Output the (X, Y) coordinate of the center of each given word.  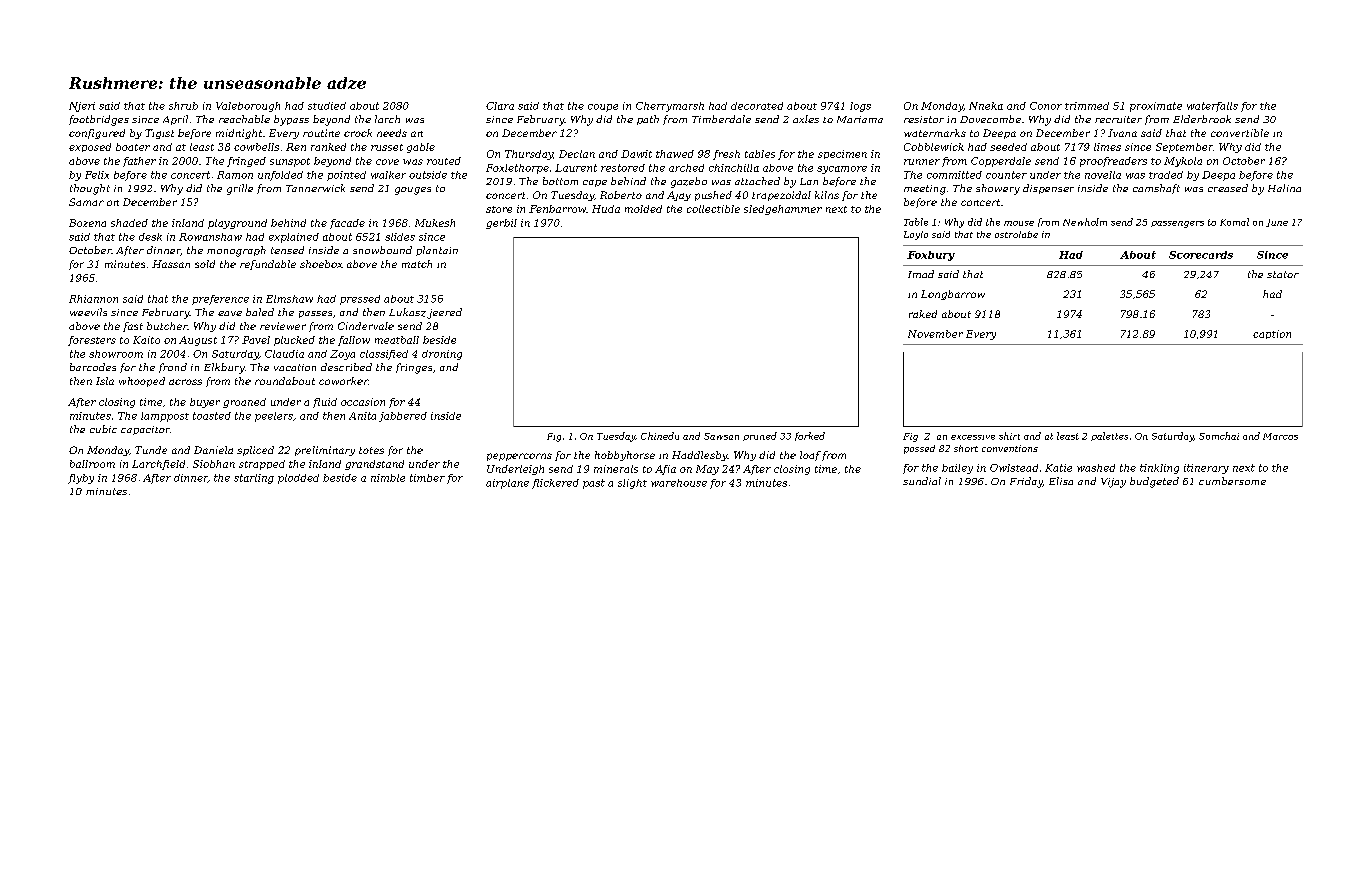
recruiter (1118, 119)
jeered (444, 313)
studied (327, 106)
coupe (603, 108)
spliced (255, 451)
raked (923, 314)
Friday (1026, 482)
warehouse (679, 483)
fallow (354, 341)
